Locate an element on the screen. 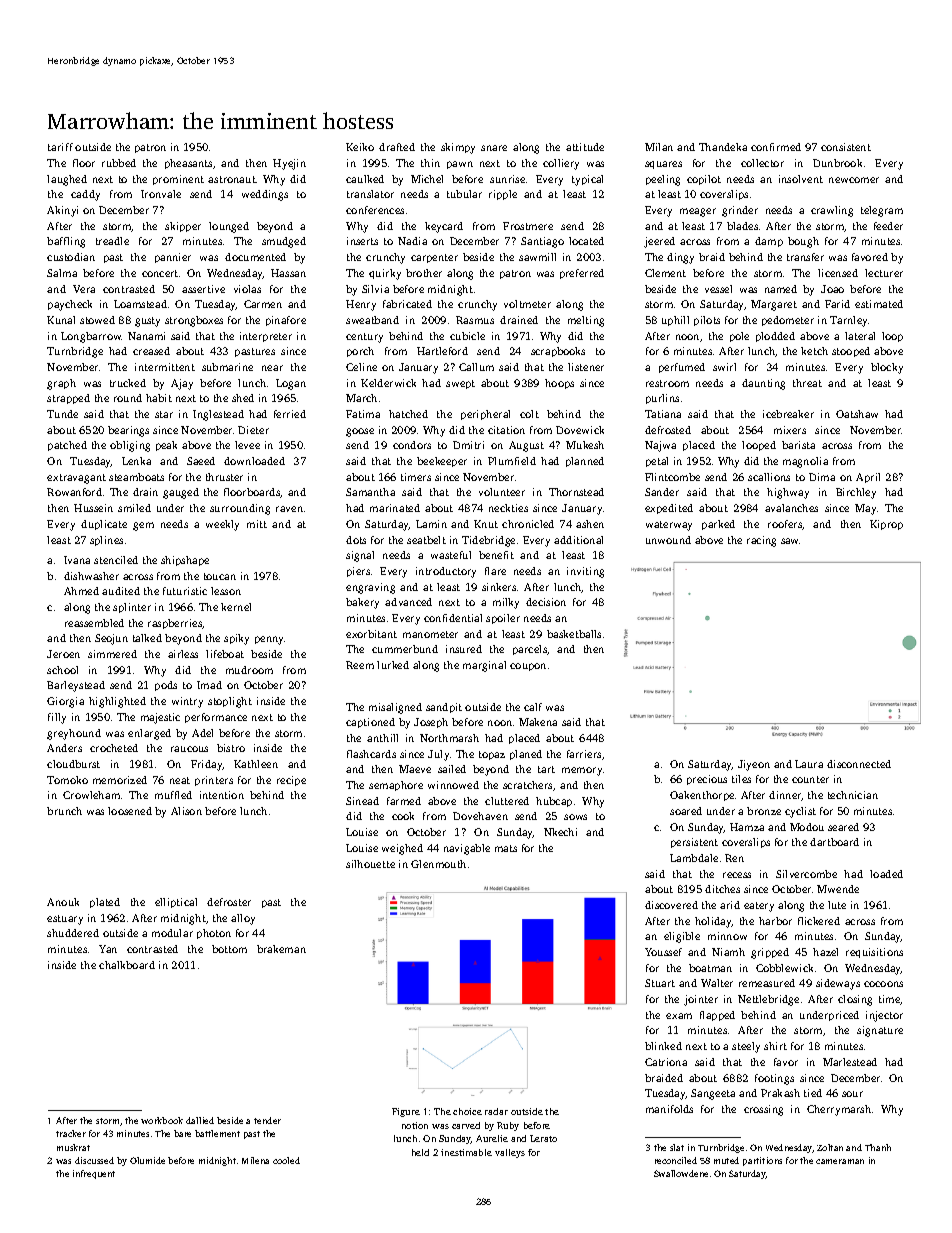 This screenshot has height=1233, width=952. carpenter is located at coordinates (434, 258).
